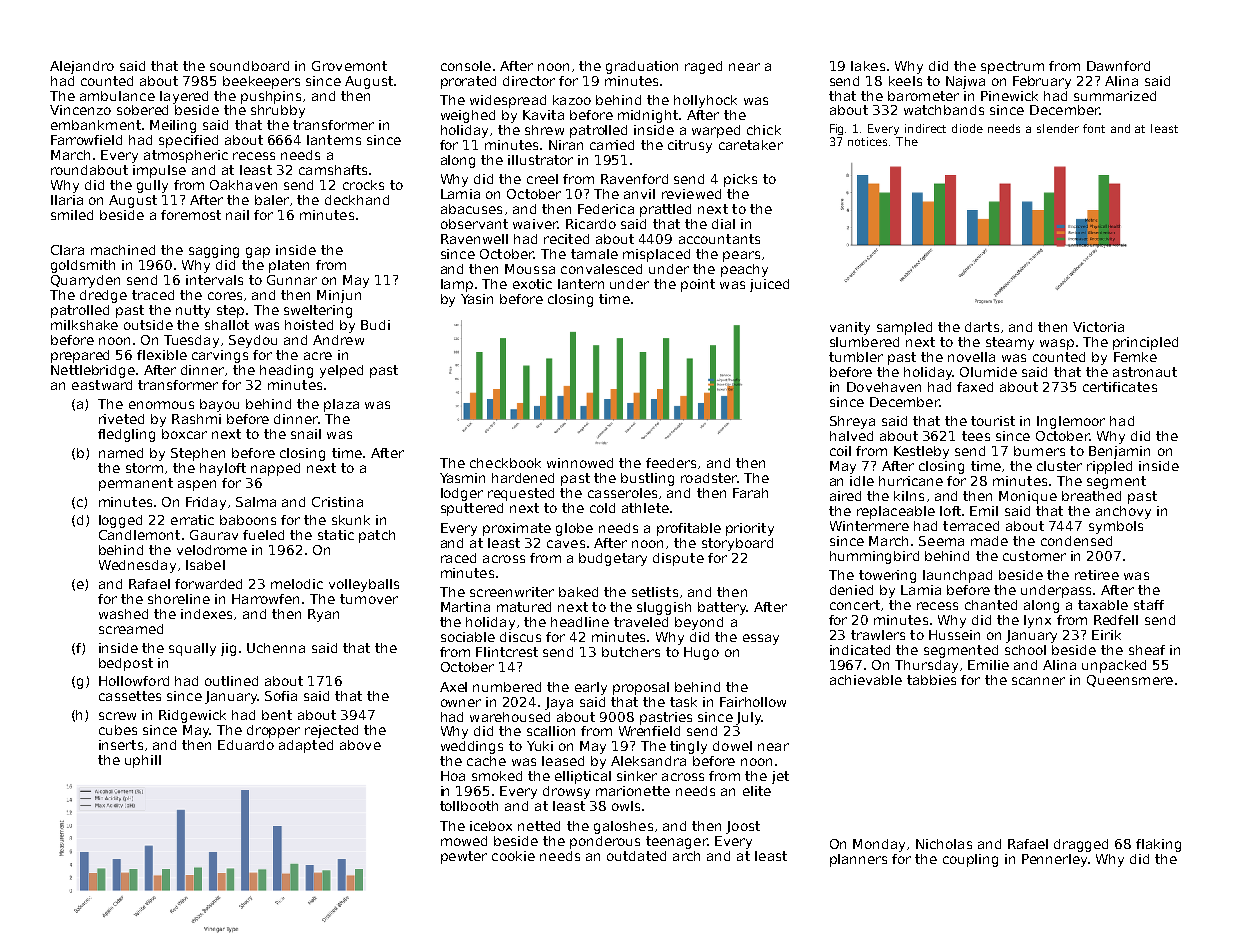 The height and width of the screenshot is (952, 1233). Describe the element at coordinates (921, 452) in the screenshot. I see `Kestleby` at that location.
